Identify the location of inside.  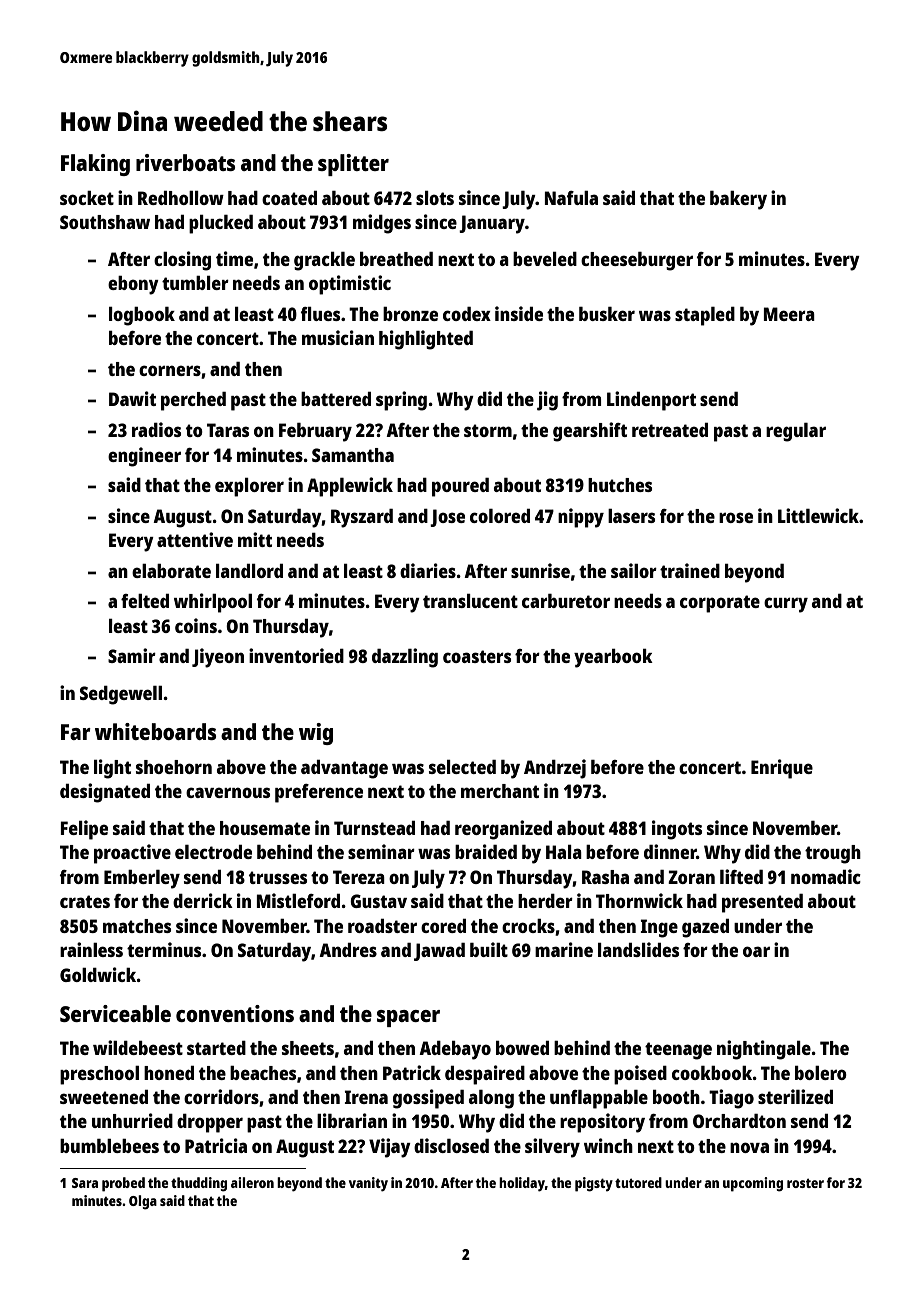
(519, 313).
